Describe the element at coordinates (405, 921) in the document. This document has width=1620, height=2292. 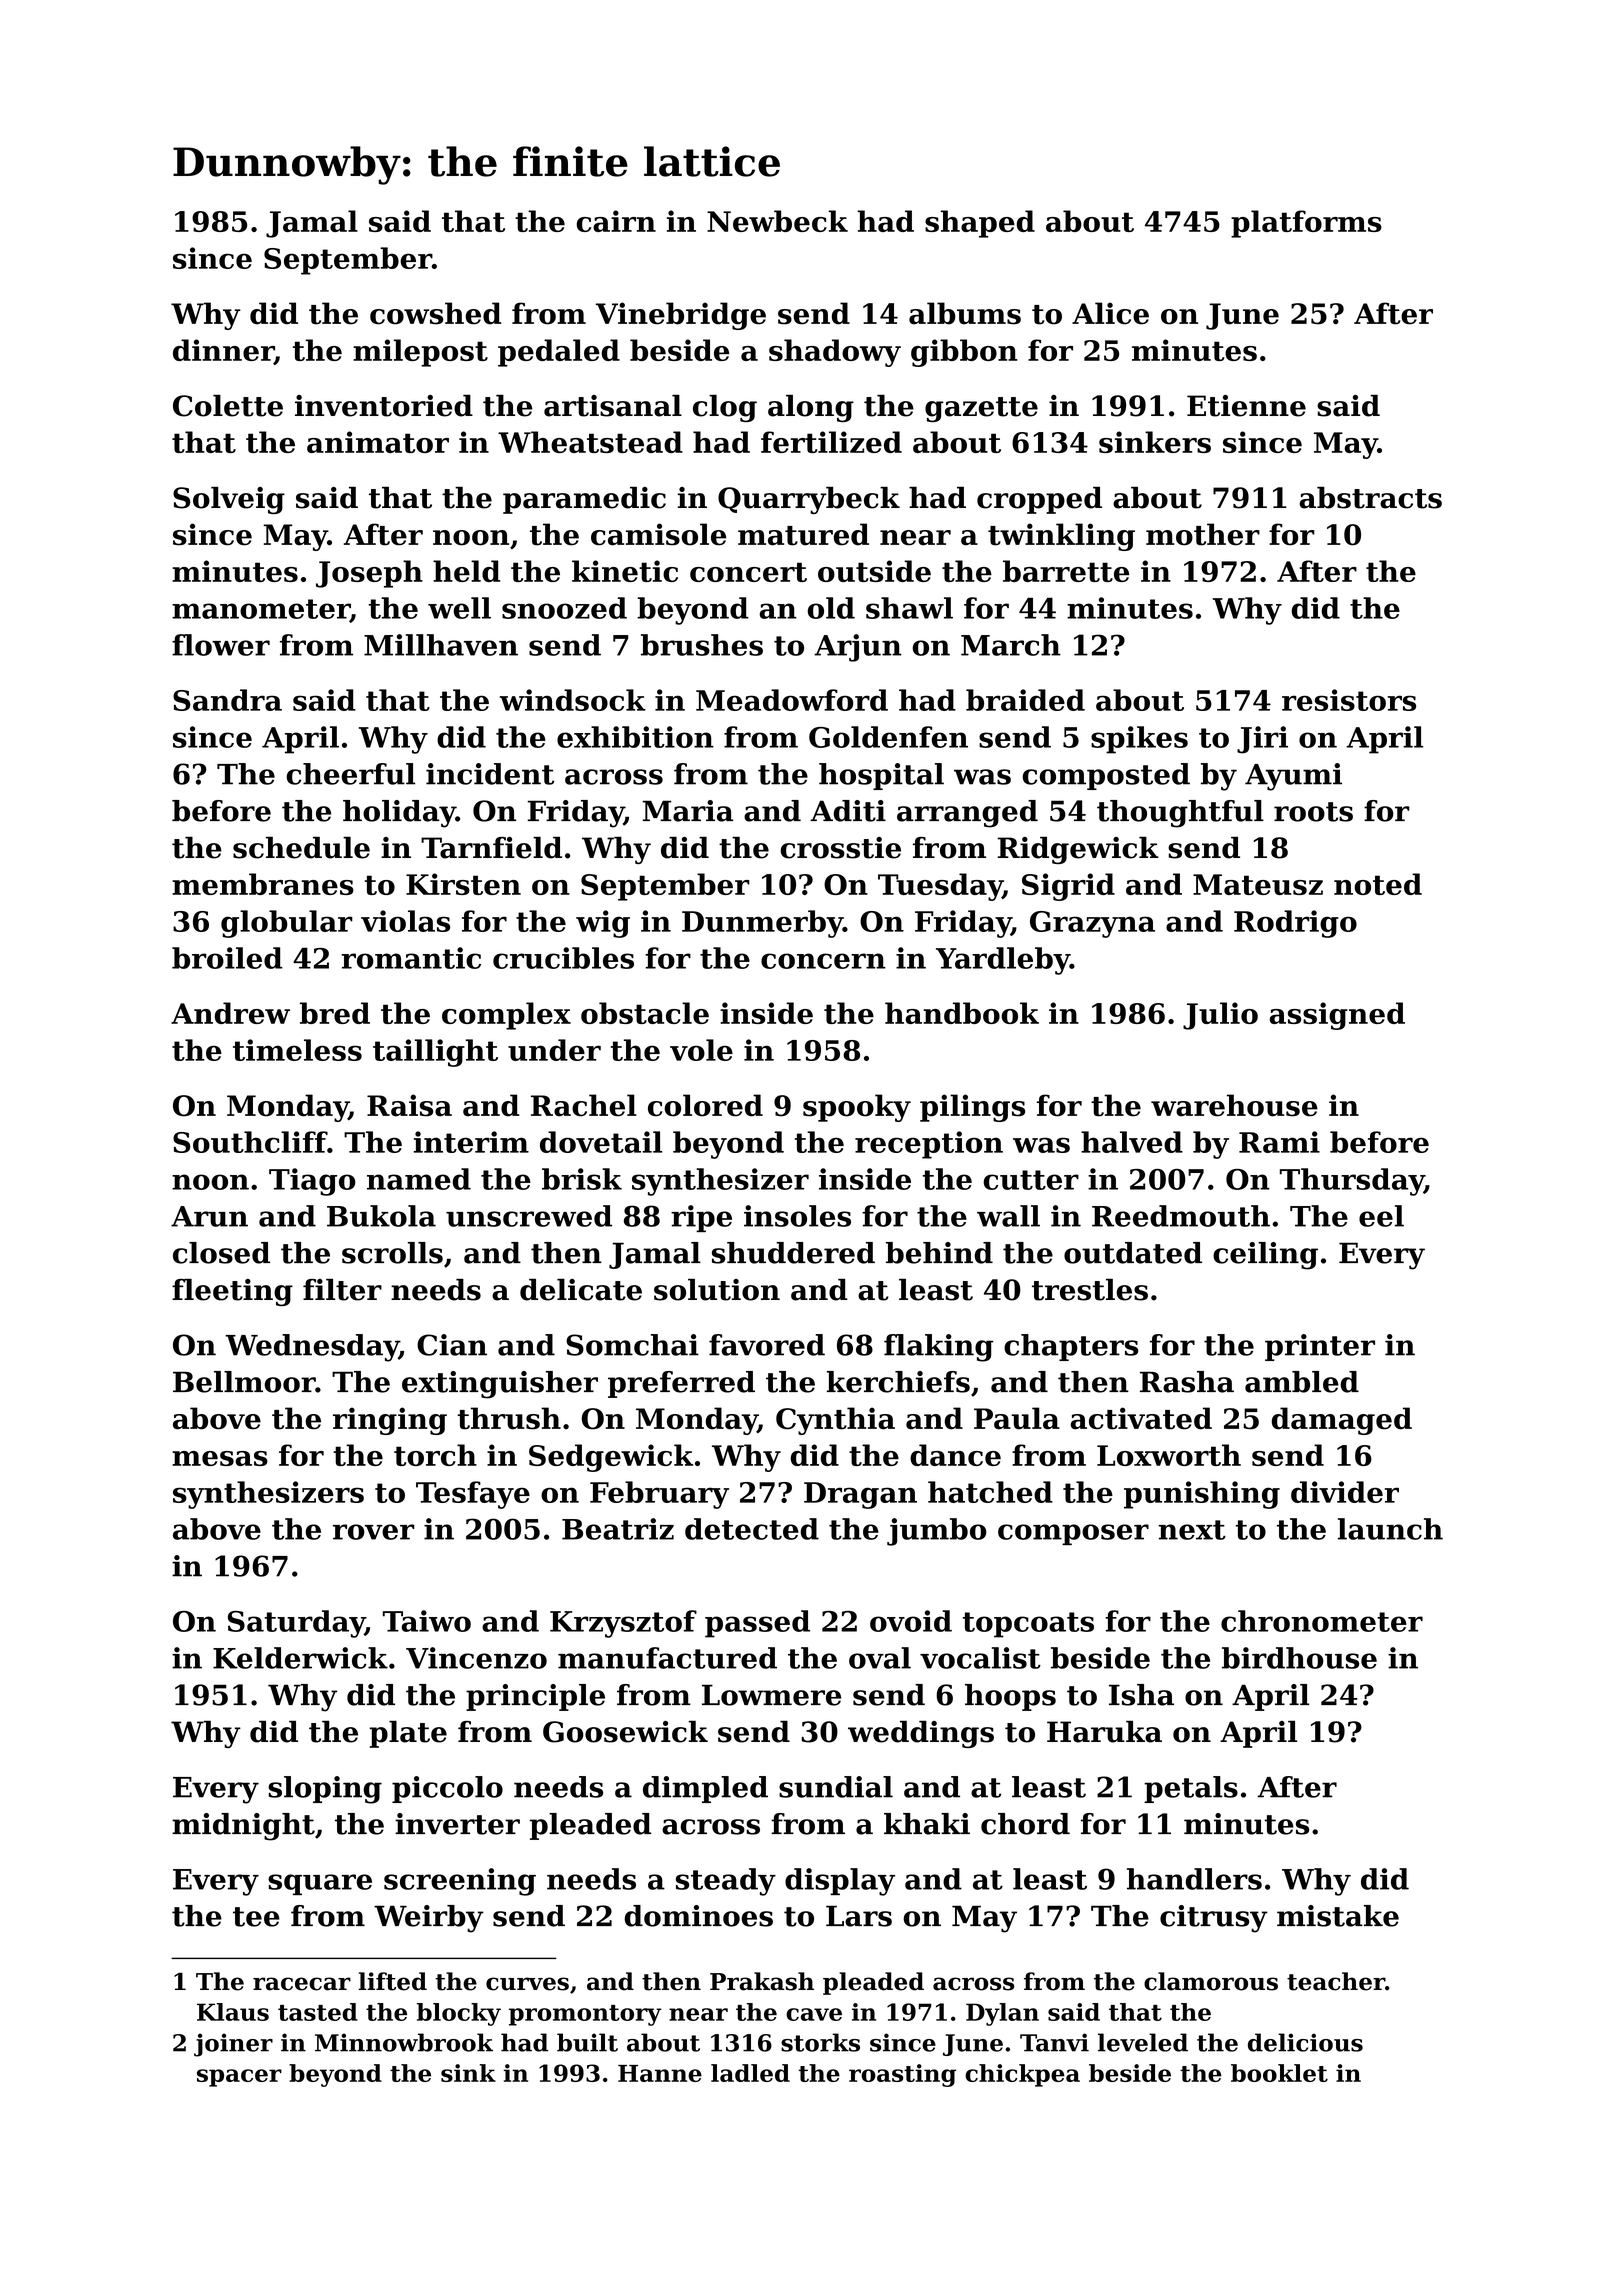
I see `violas` at that location.
